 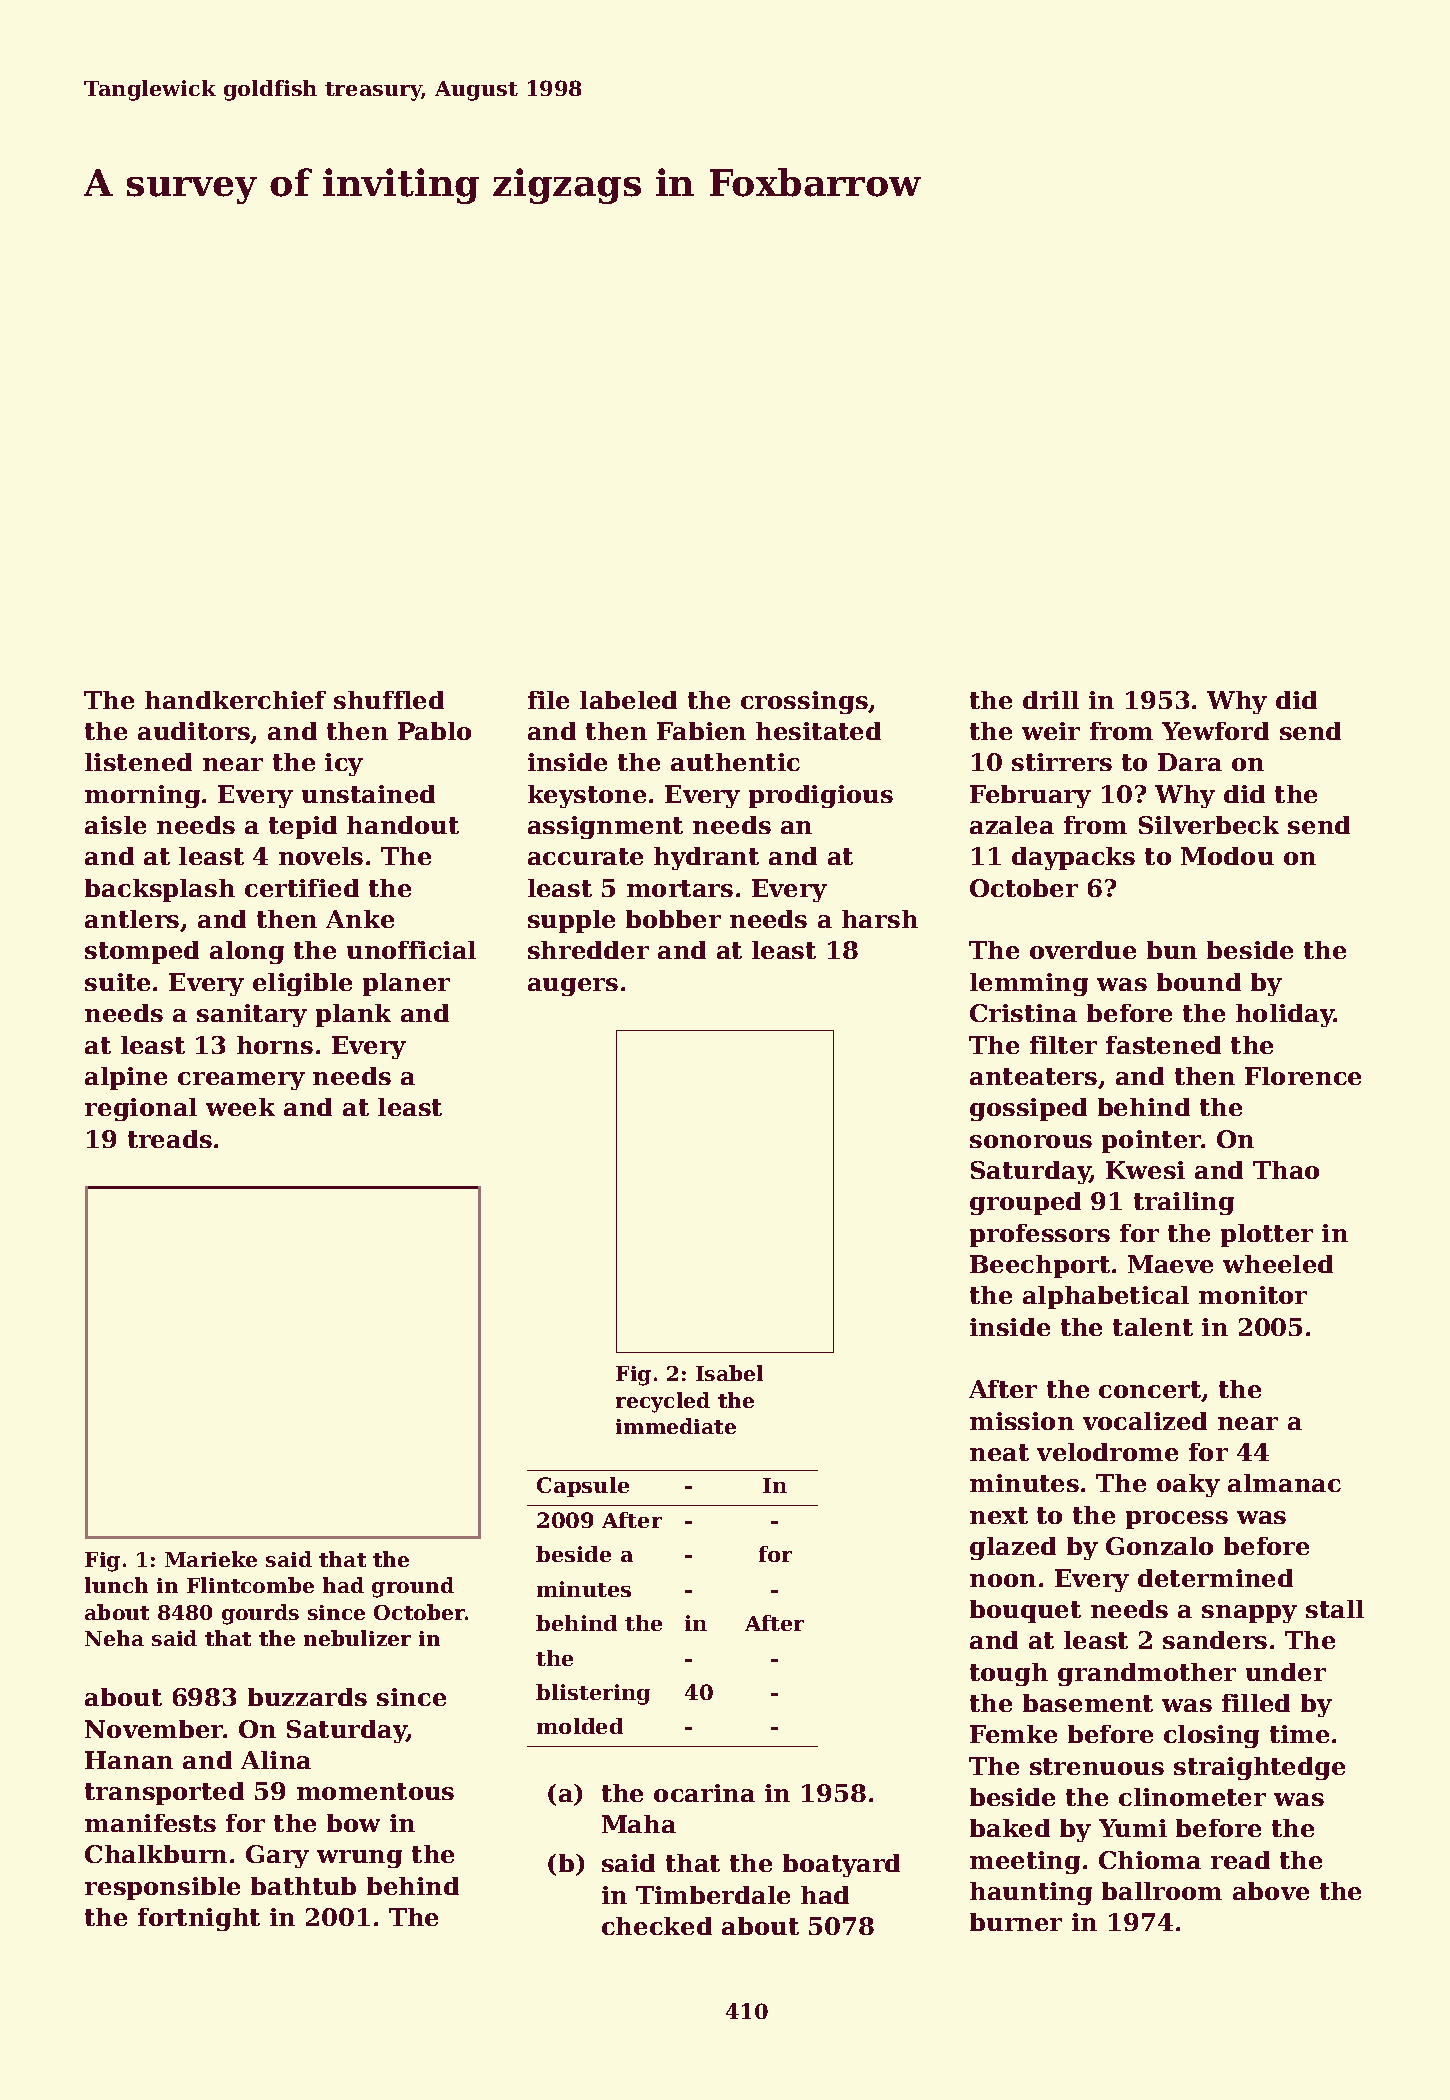 What do you see at coordinates (1025, 1611) in the screenshot?
I see `bouquet` at bounding box center [1025, 1611].
